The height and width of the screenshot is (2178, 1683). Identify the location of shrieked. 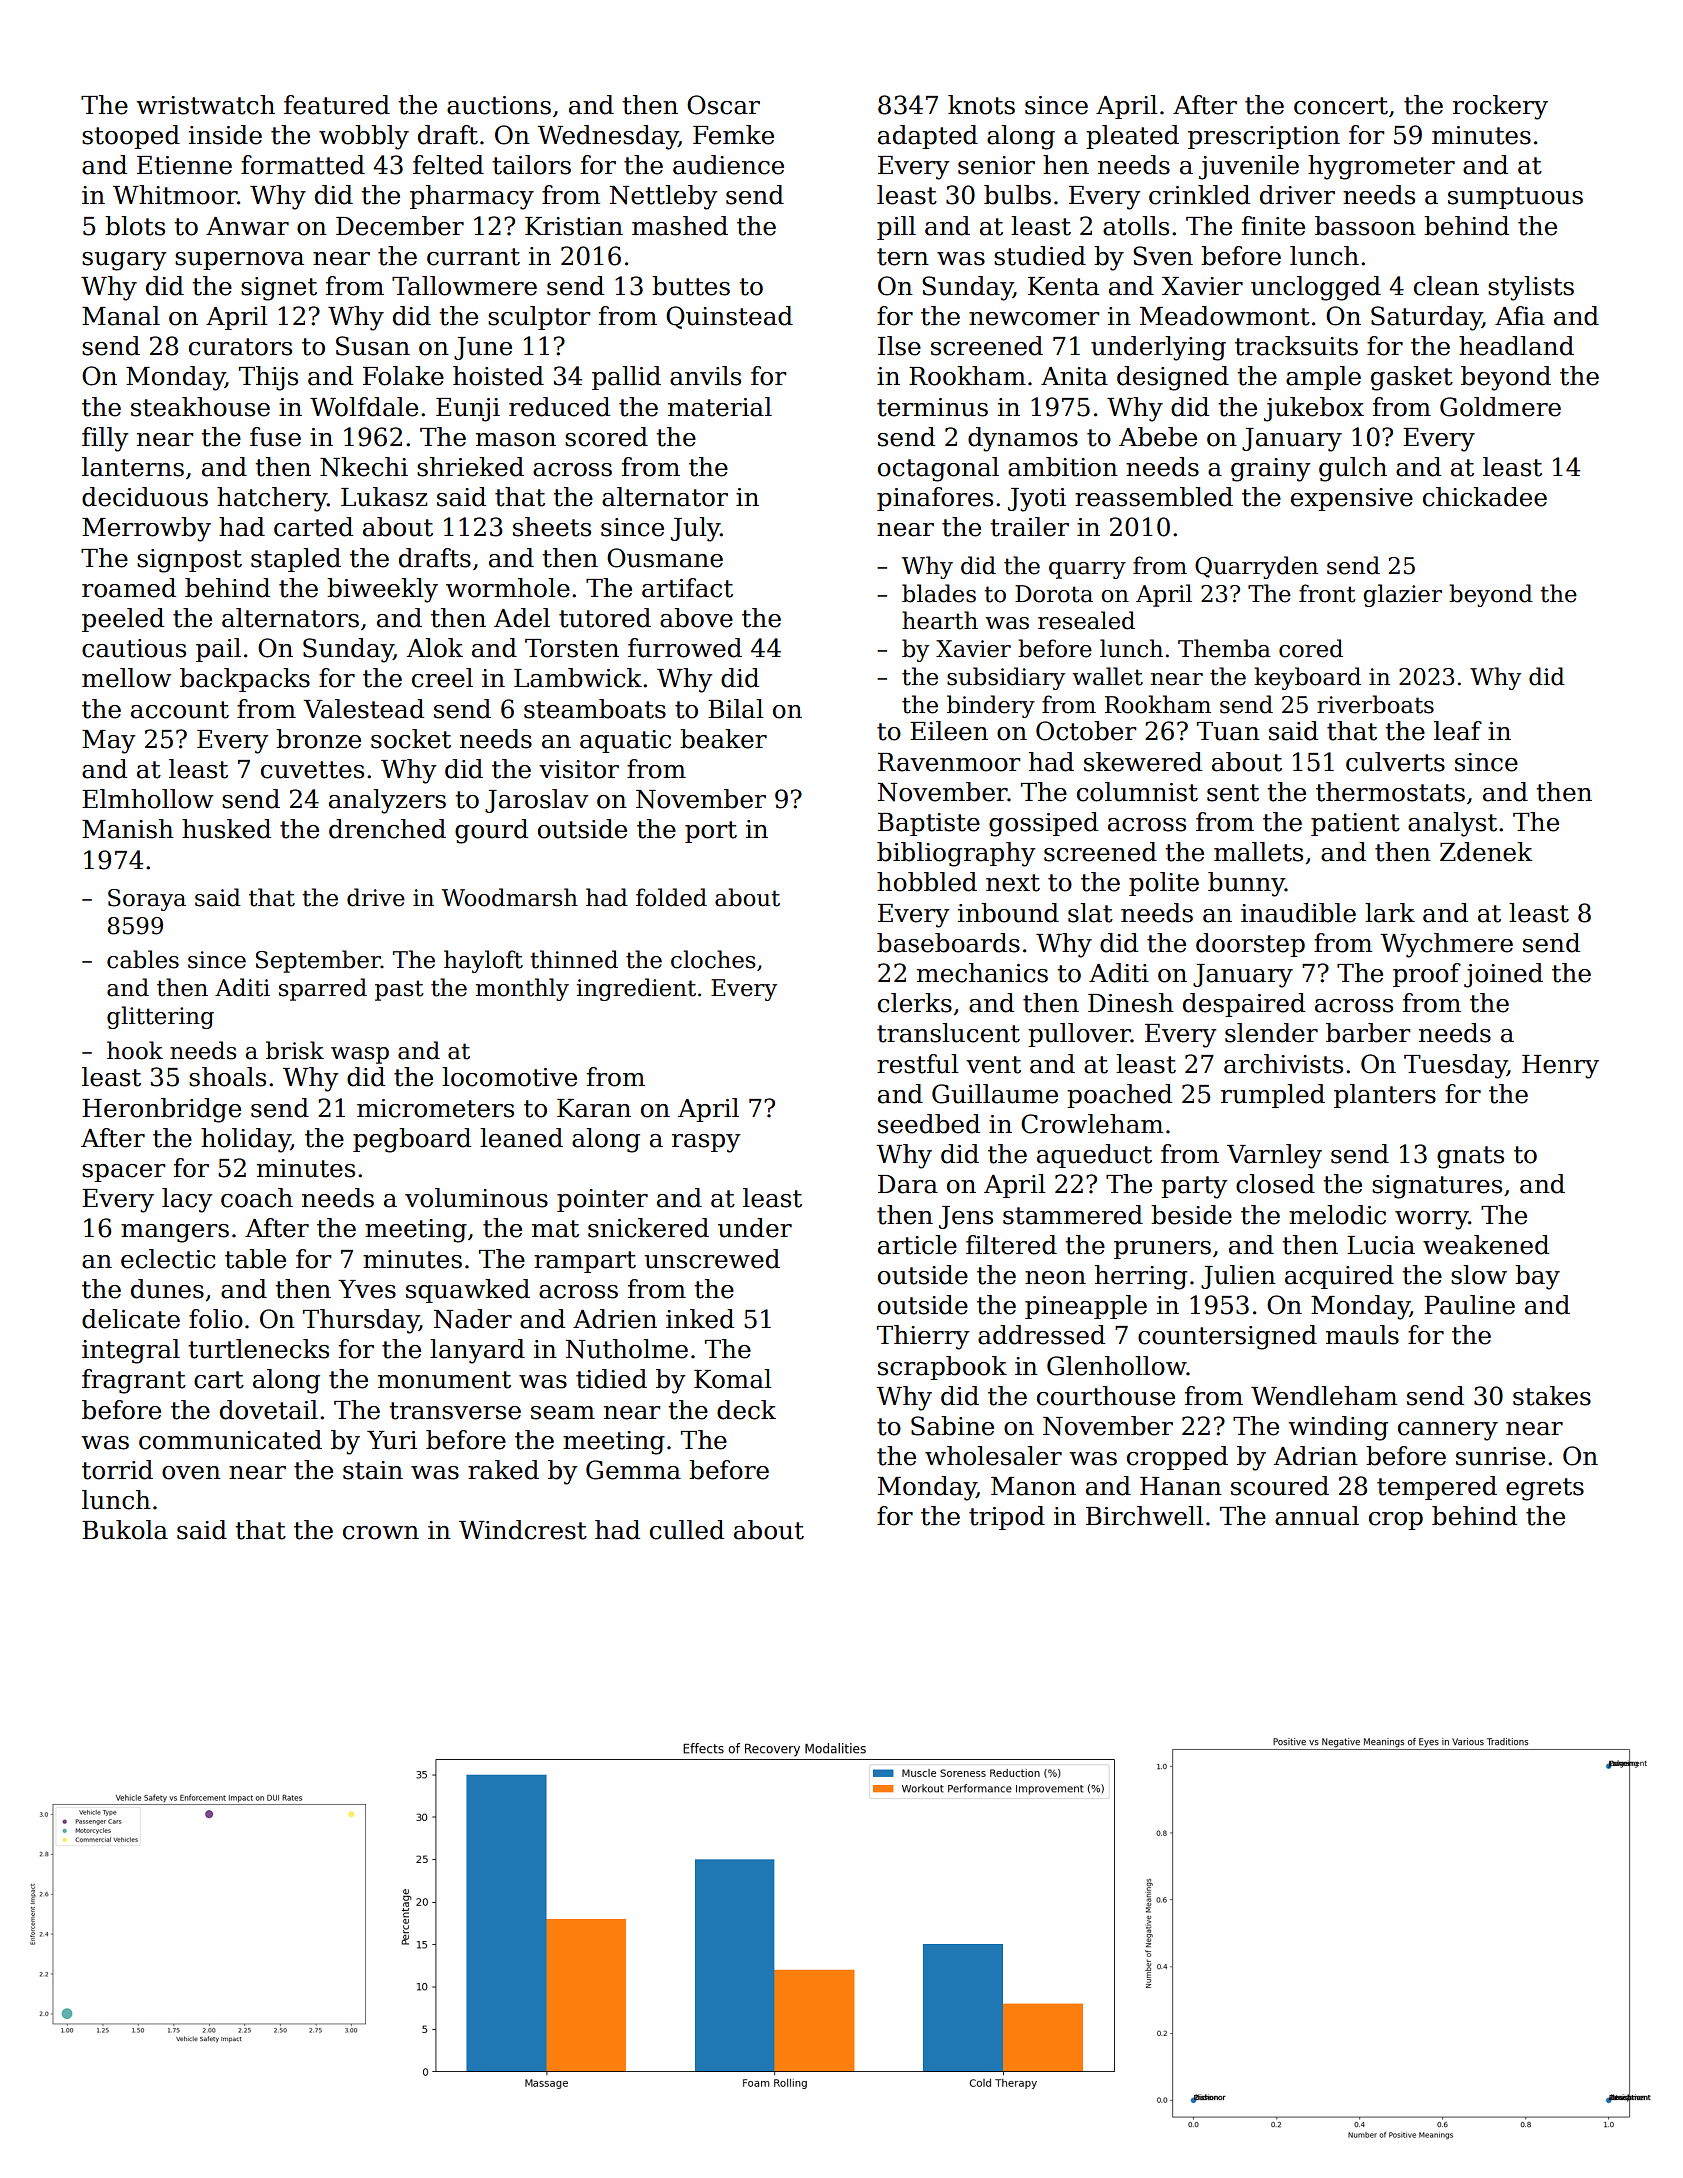
(470, 467).
